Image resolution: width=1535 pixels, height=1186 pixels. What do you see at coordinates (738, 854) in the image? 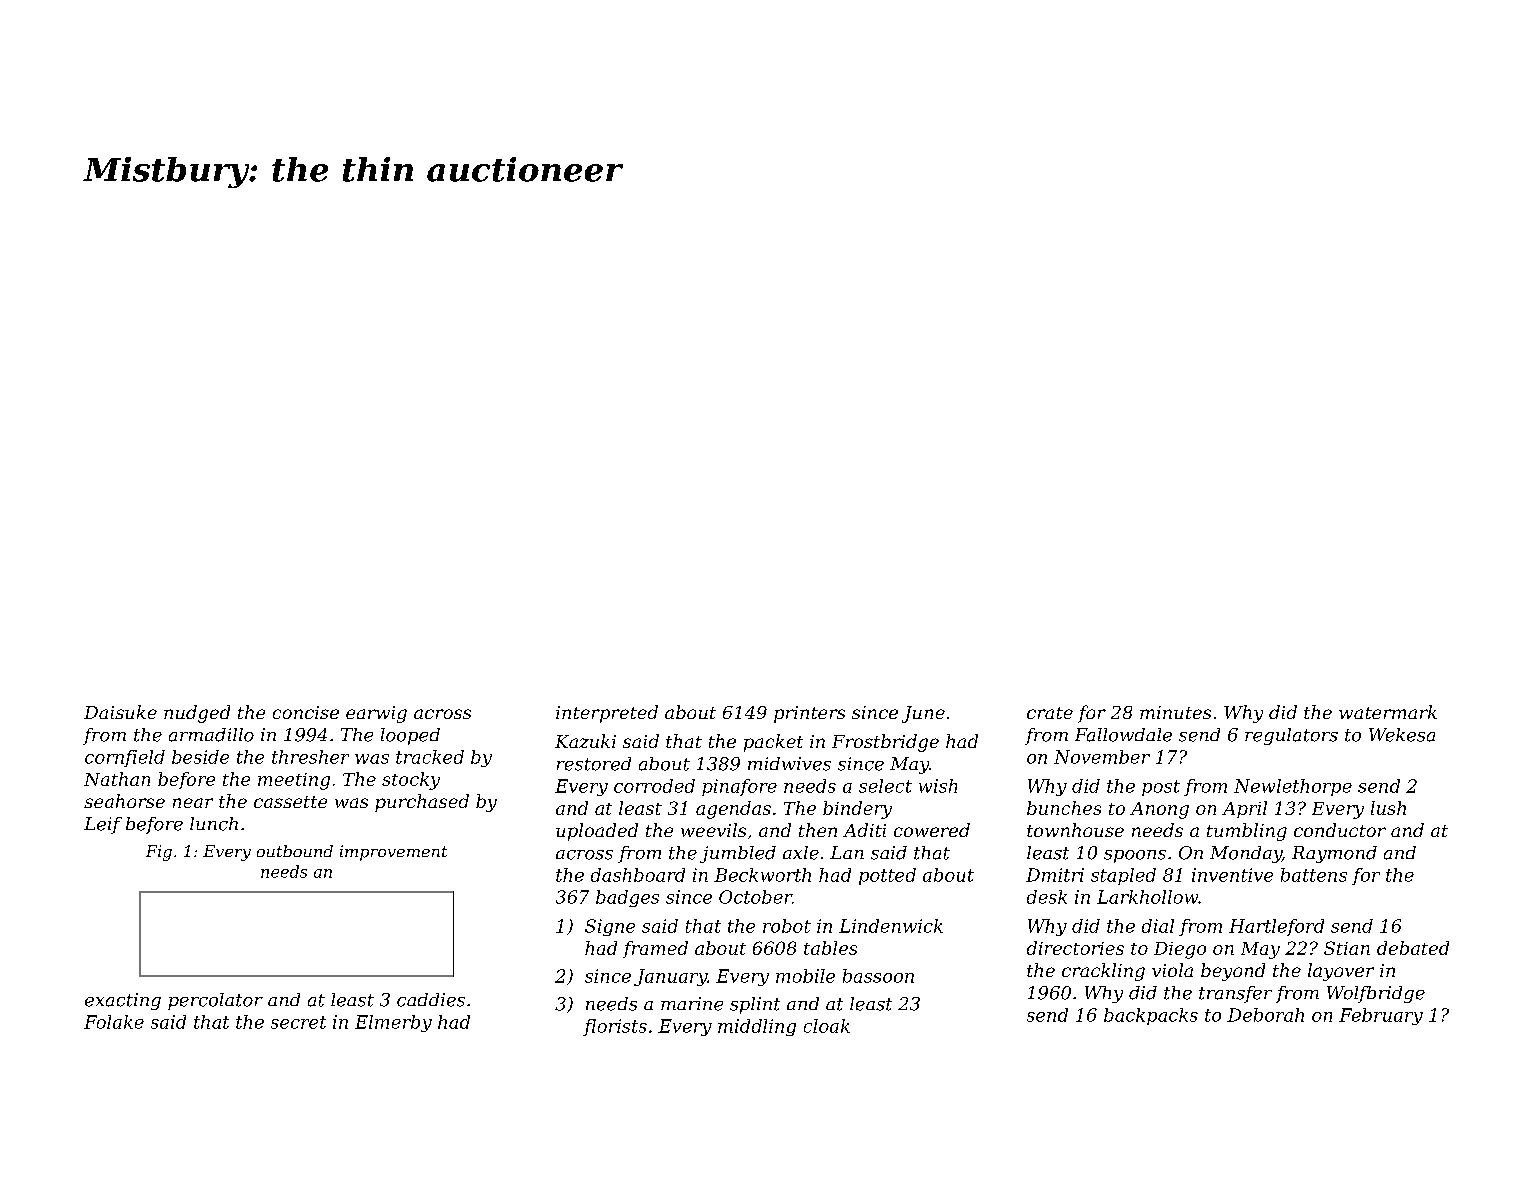
I see `jumbled` at bounding box center [738, 854].
